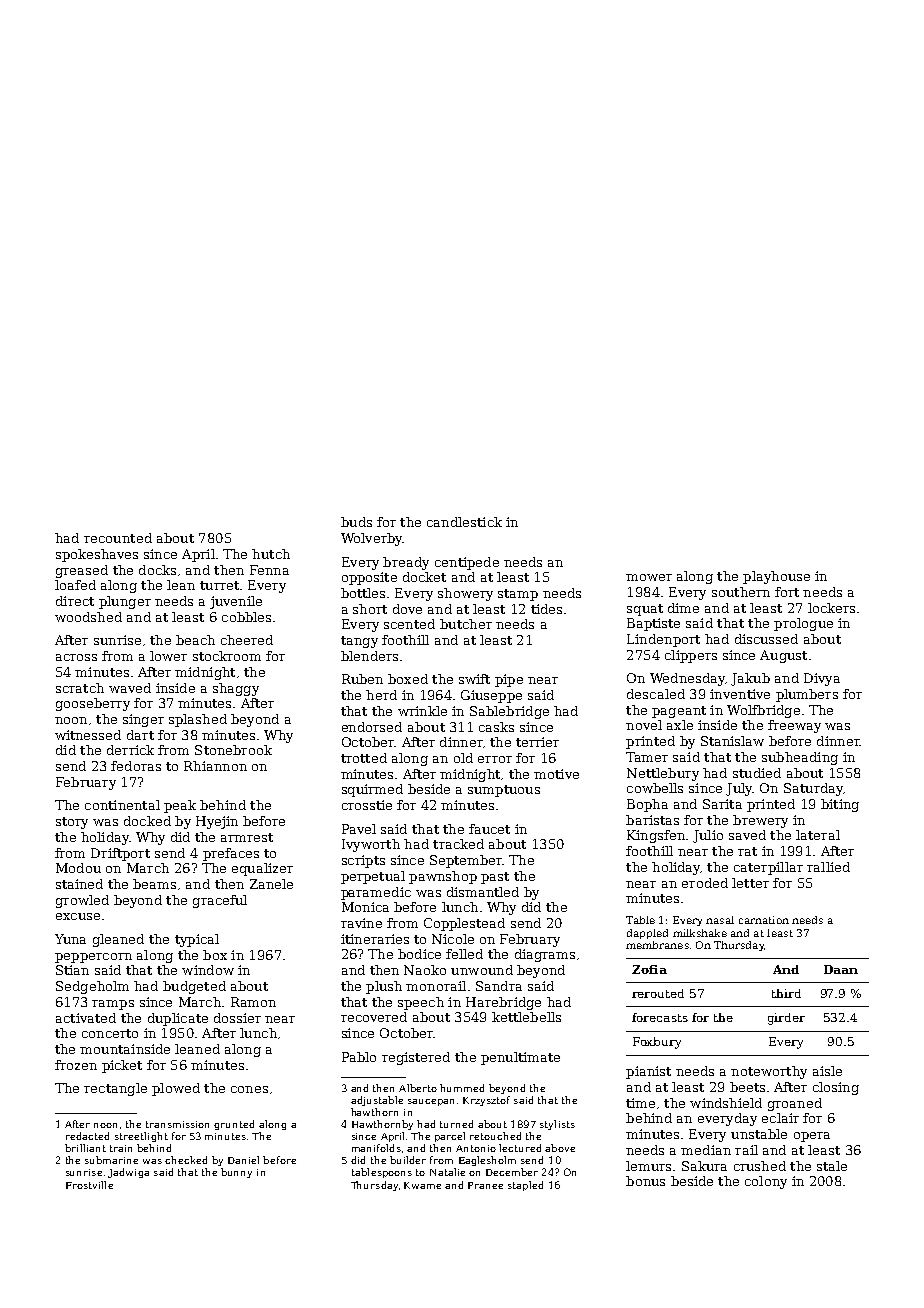  I want to click on Rhiannon, so click(215, 766).
